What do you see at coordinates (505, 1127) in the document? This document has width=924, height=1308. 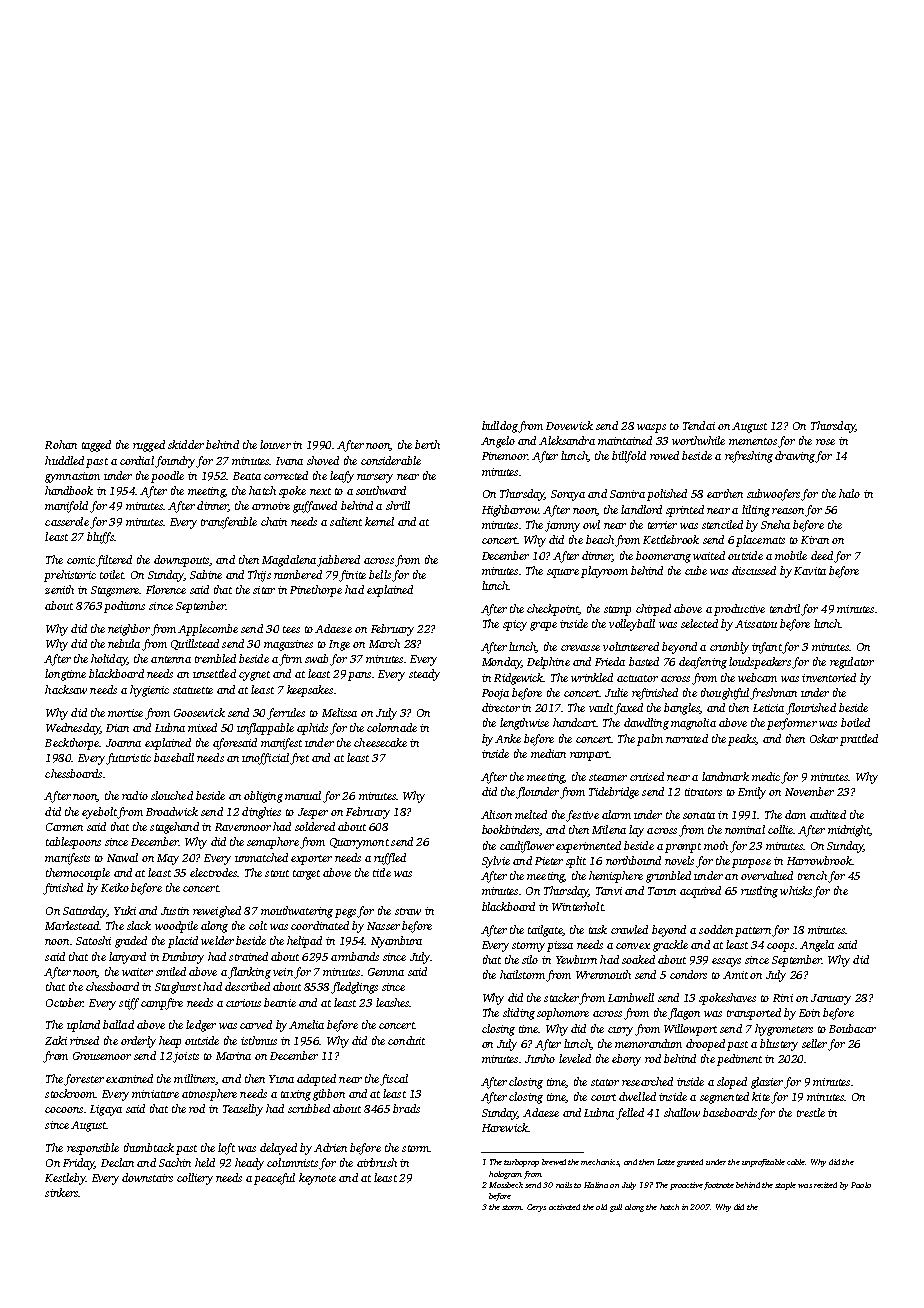 I see `Harewick` at bounding box center [505, 1127].
